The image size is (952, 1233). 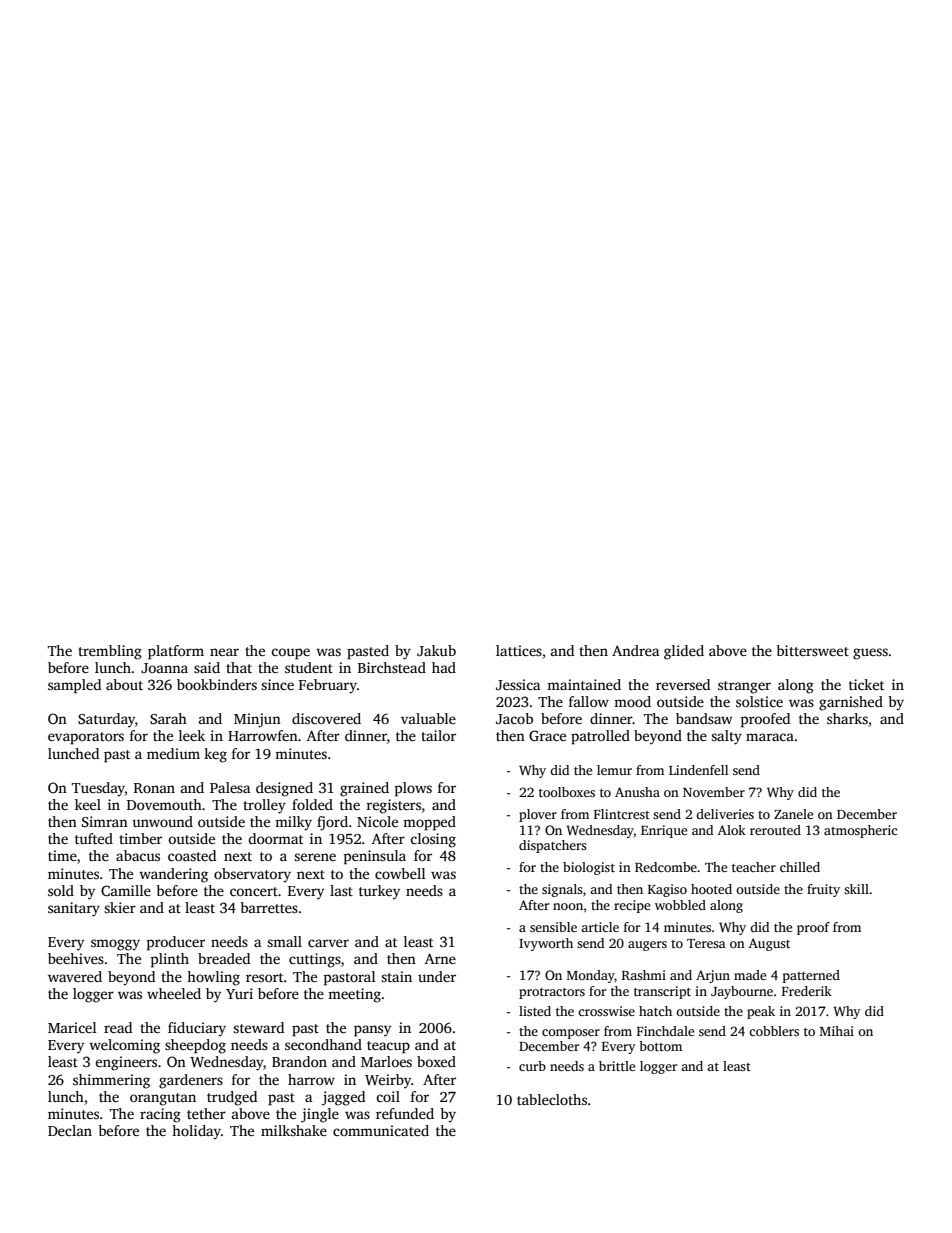 I want to click on bottom, so click(x=660, y=1046).
